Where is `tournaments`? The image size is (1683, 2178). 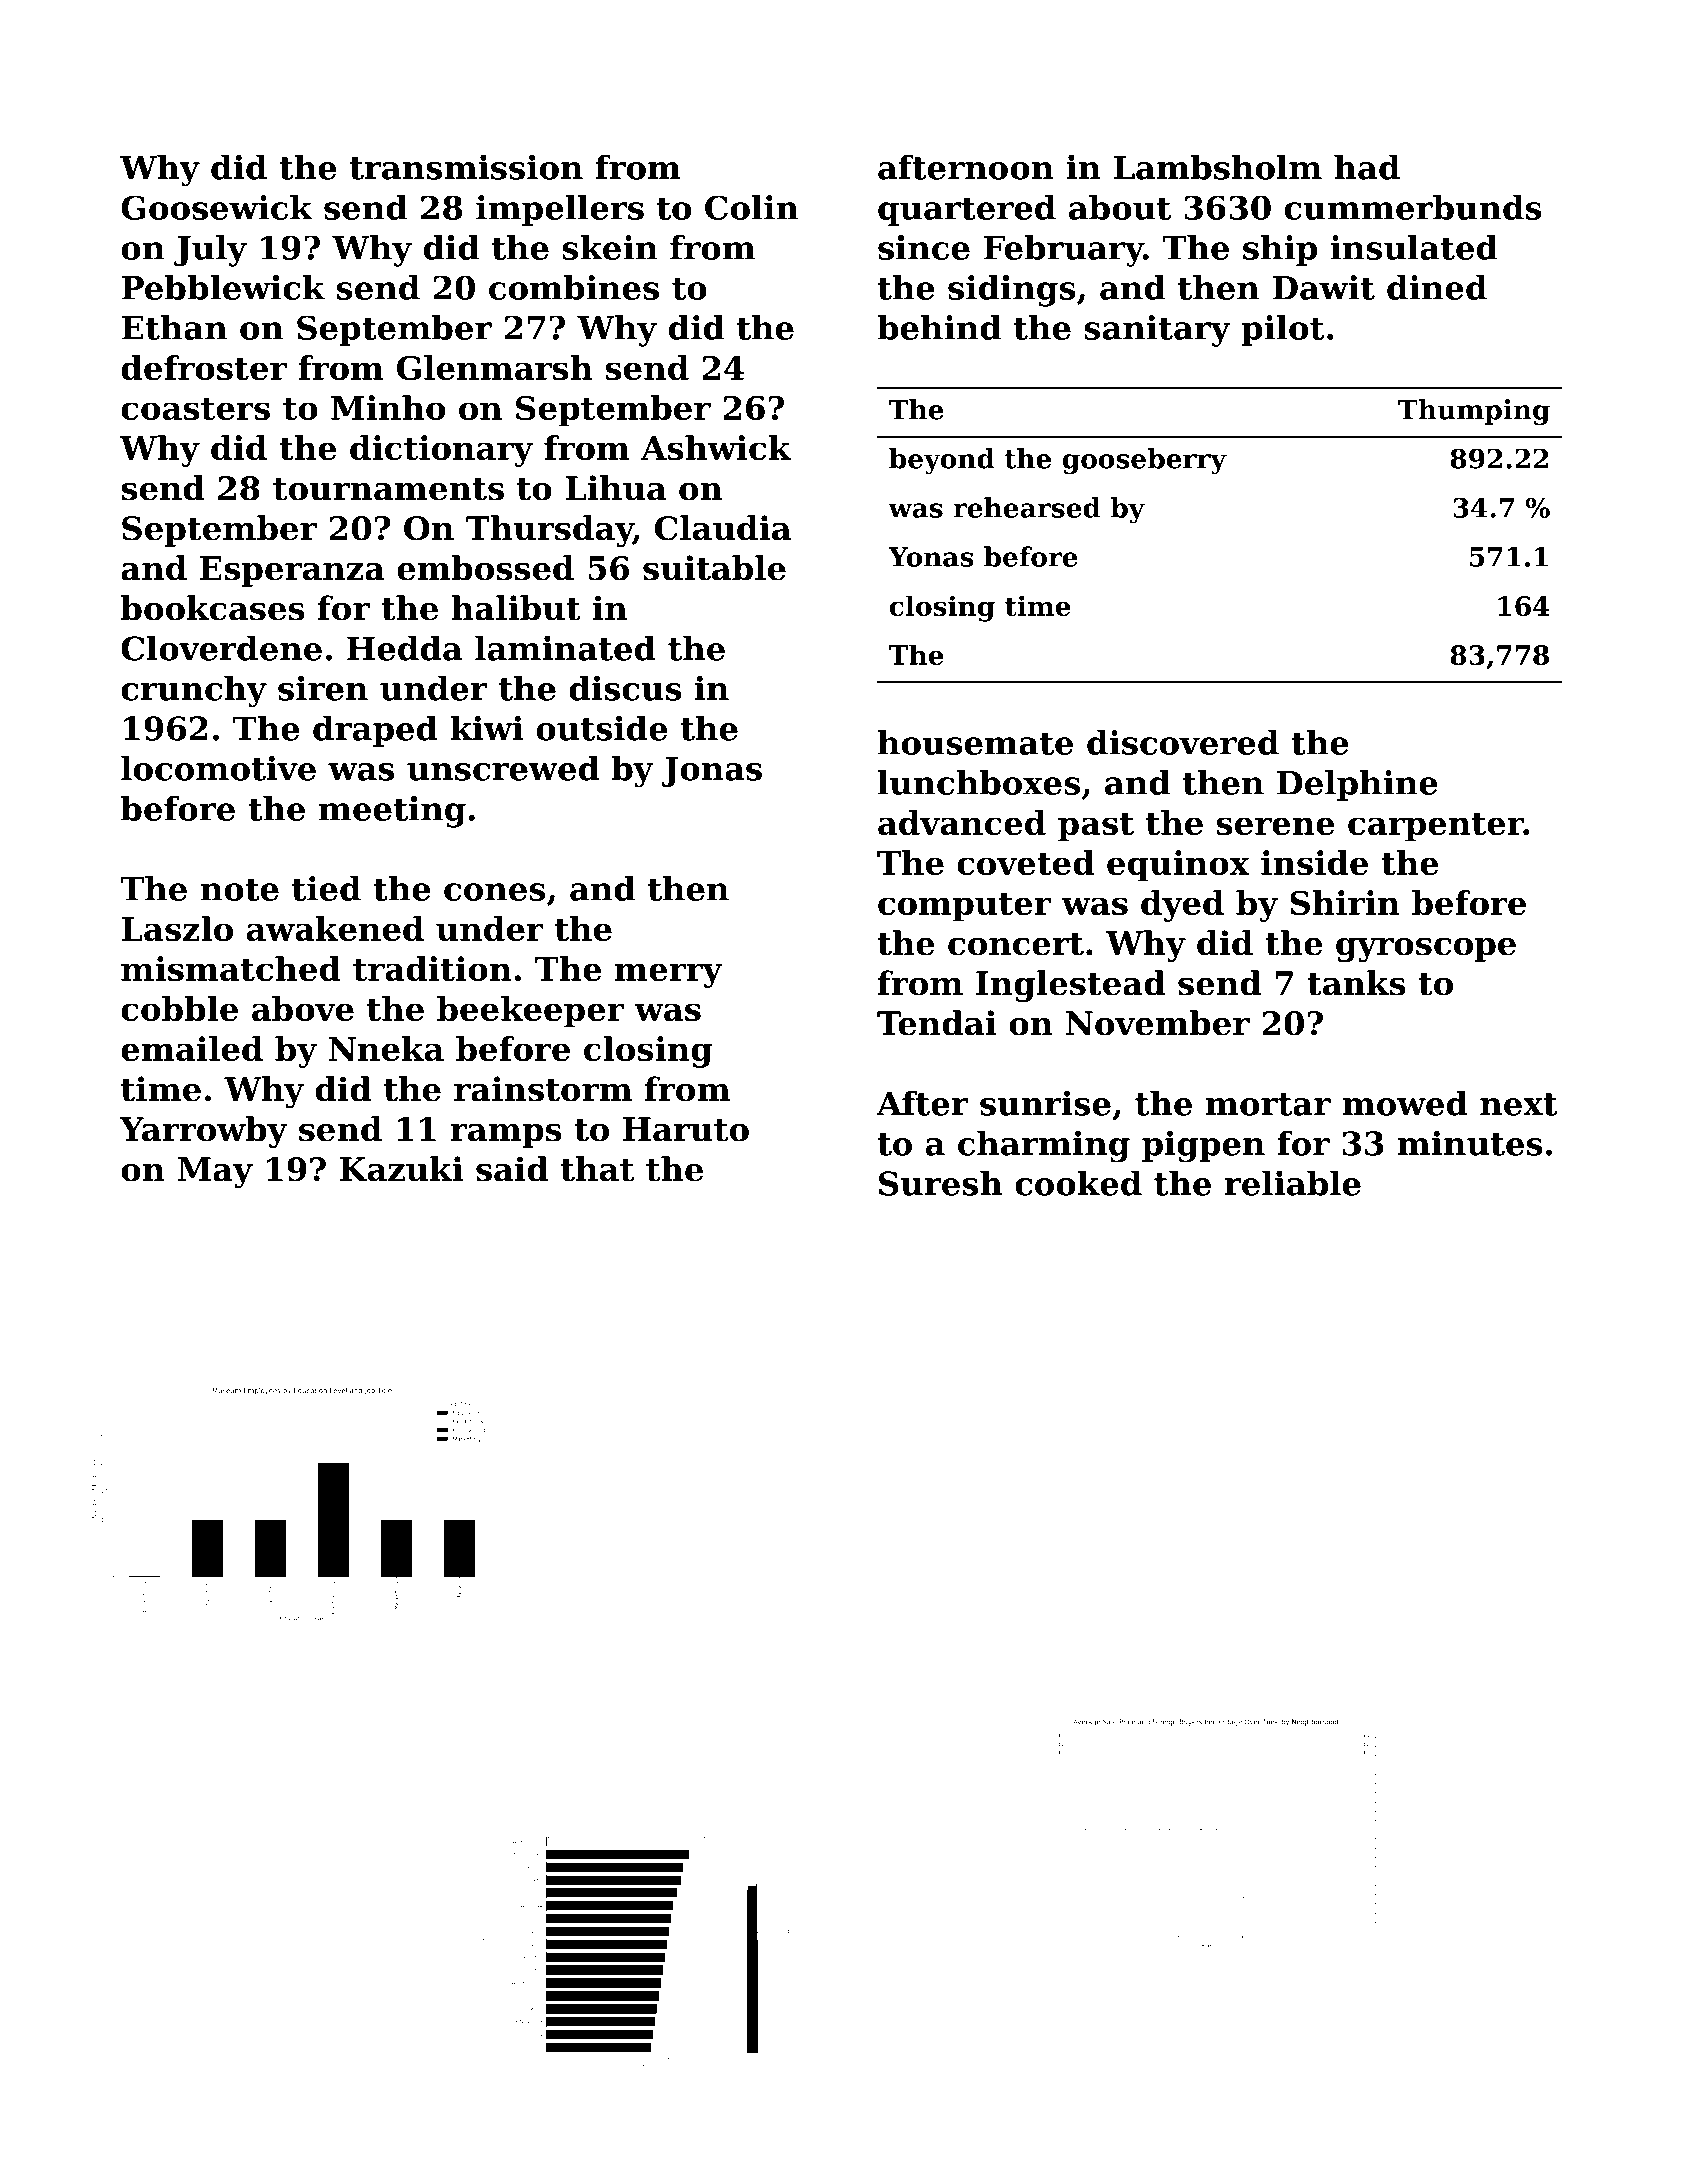 tournaments is located at coordinates (388, 489).
